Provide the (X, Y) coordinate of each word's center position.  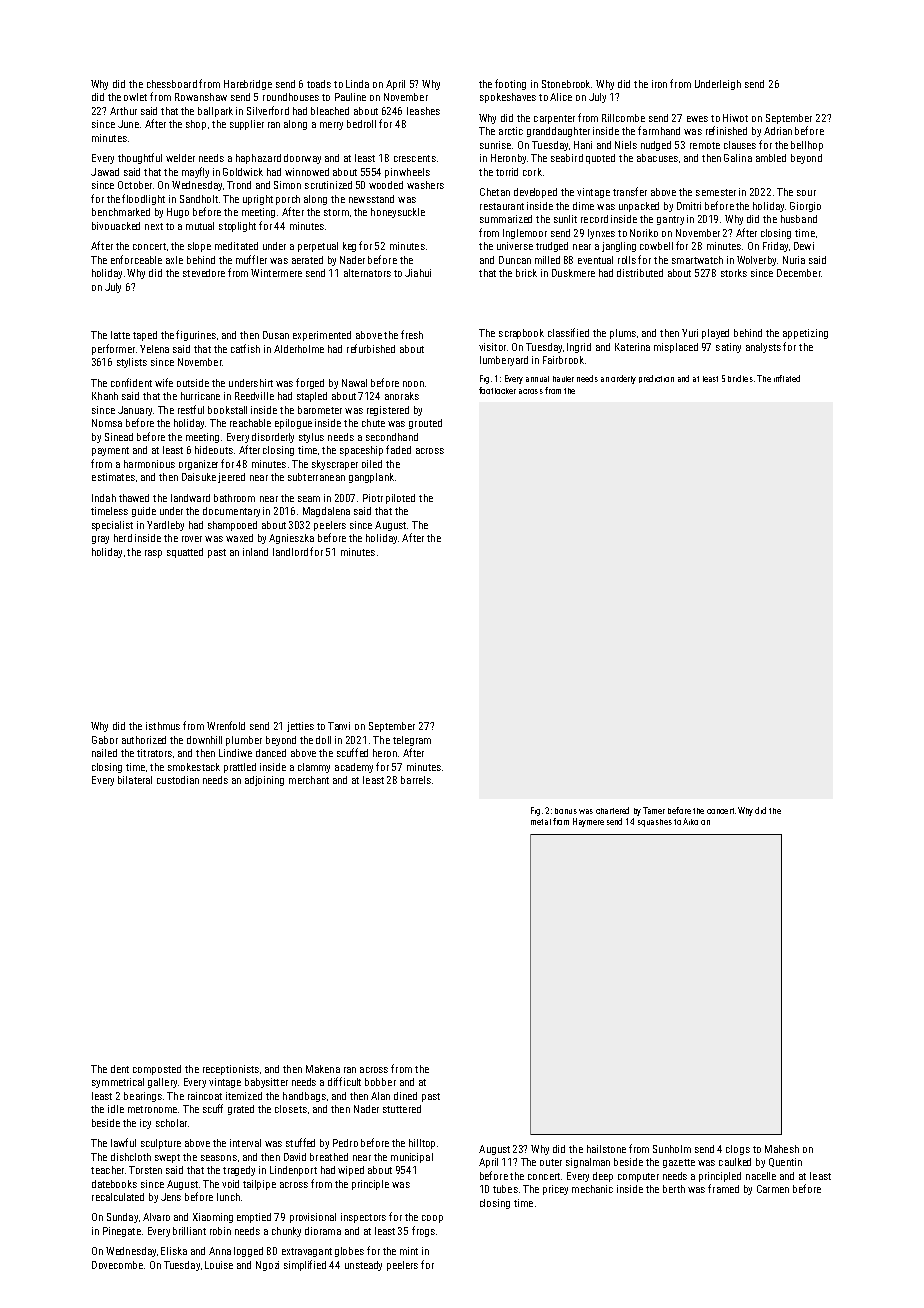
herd (123, 538)
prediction (656, 379)
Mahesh (782, 1149)
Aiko (690, 821)
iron (659, 84)
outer (551, 1162)
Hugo (178, 213)
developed (535, 193)
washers (425, 185)
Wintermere (276, 273)
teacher (107, 1170)
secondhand (392, 437)
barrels (416, 780)
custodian (178, 780)
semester (716, 192)
